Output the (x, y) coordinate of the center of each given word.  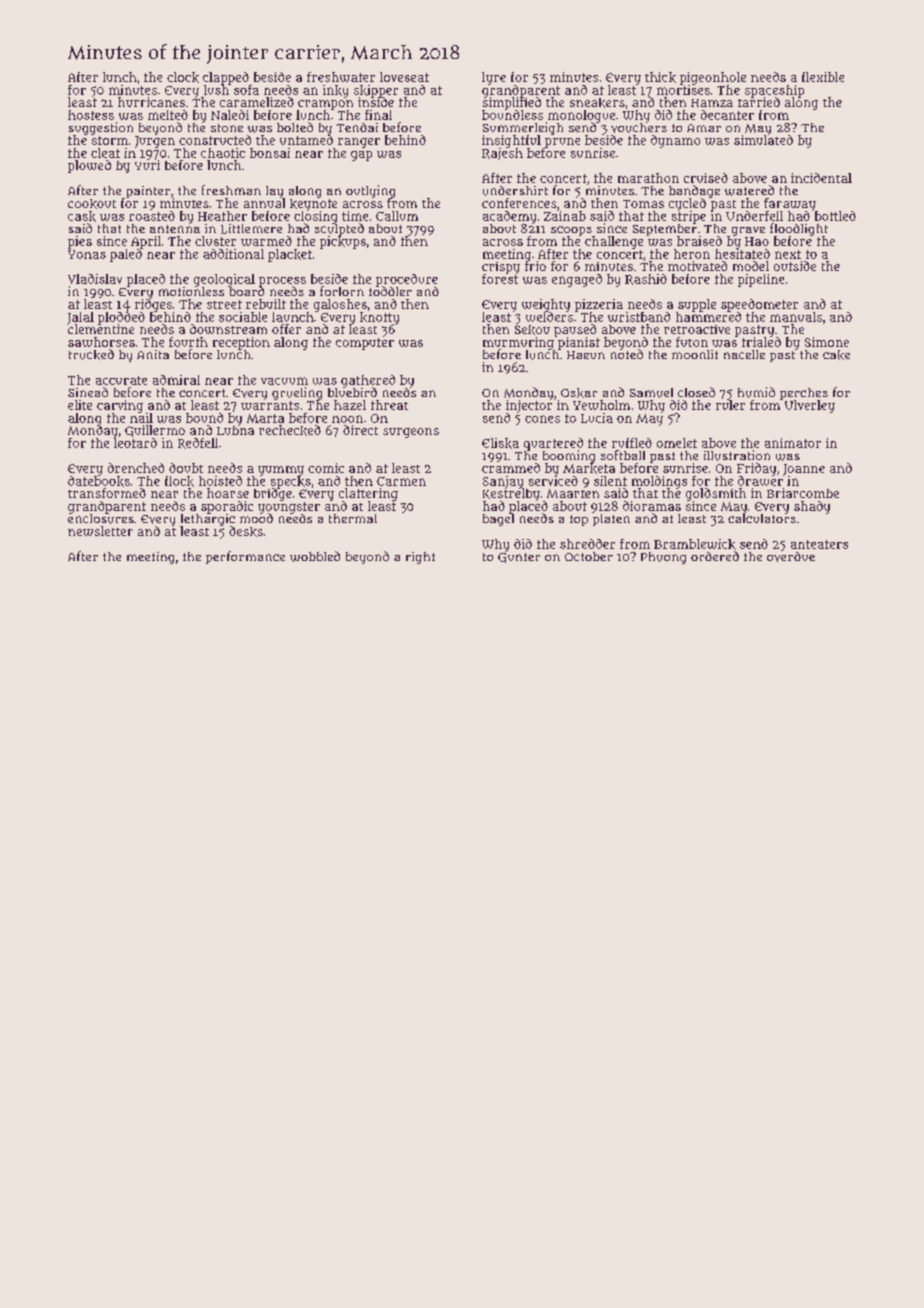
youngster (289, 508)
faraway (790, 204)
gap (361, 156)
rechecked (290, 430)
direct (360, 430)
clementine (100, 329)
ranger (359, 143)
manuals (796, 317)
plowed (89, 166)
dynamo (675, 141)
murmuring (518, 343)
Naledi (230, 115)
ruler (730, 405)
